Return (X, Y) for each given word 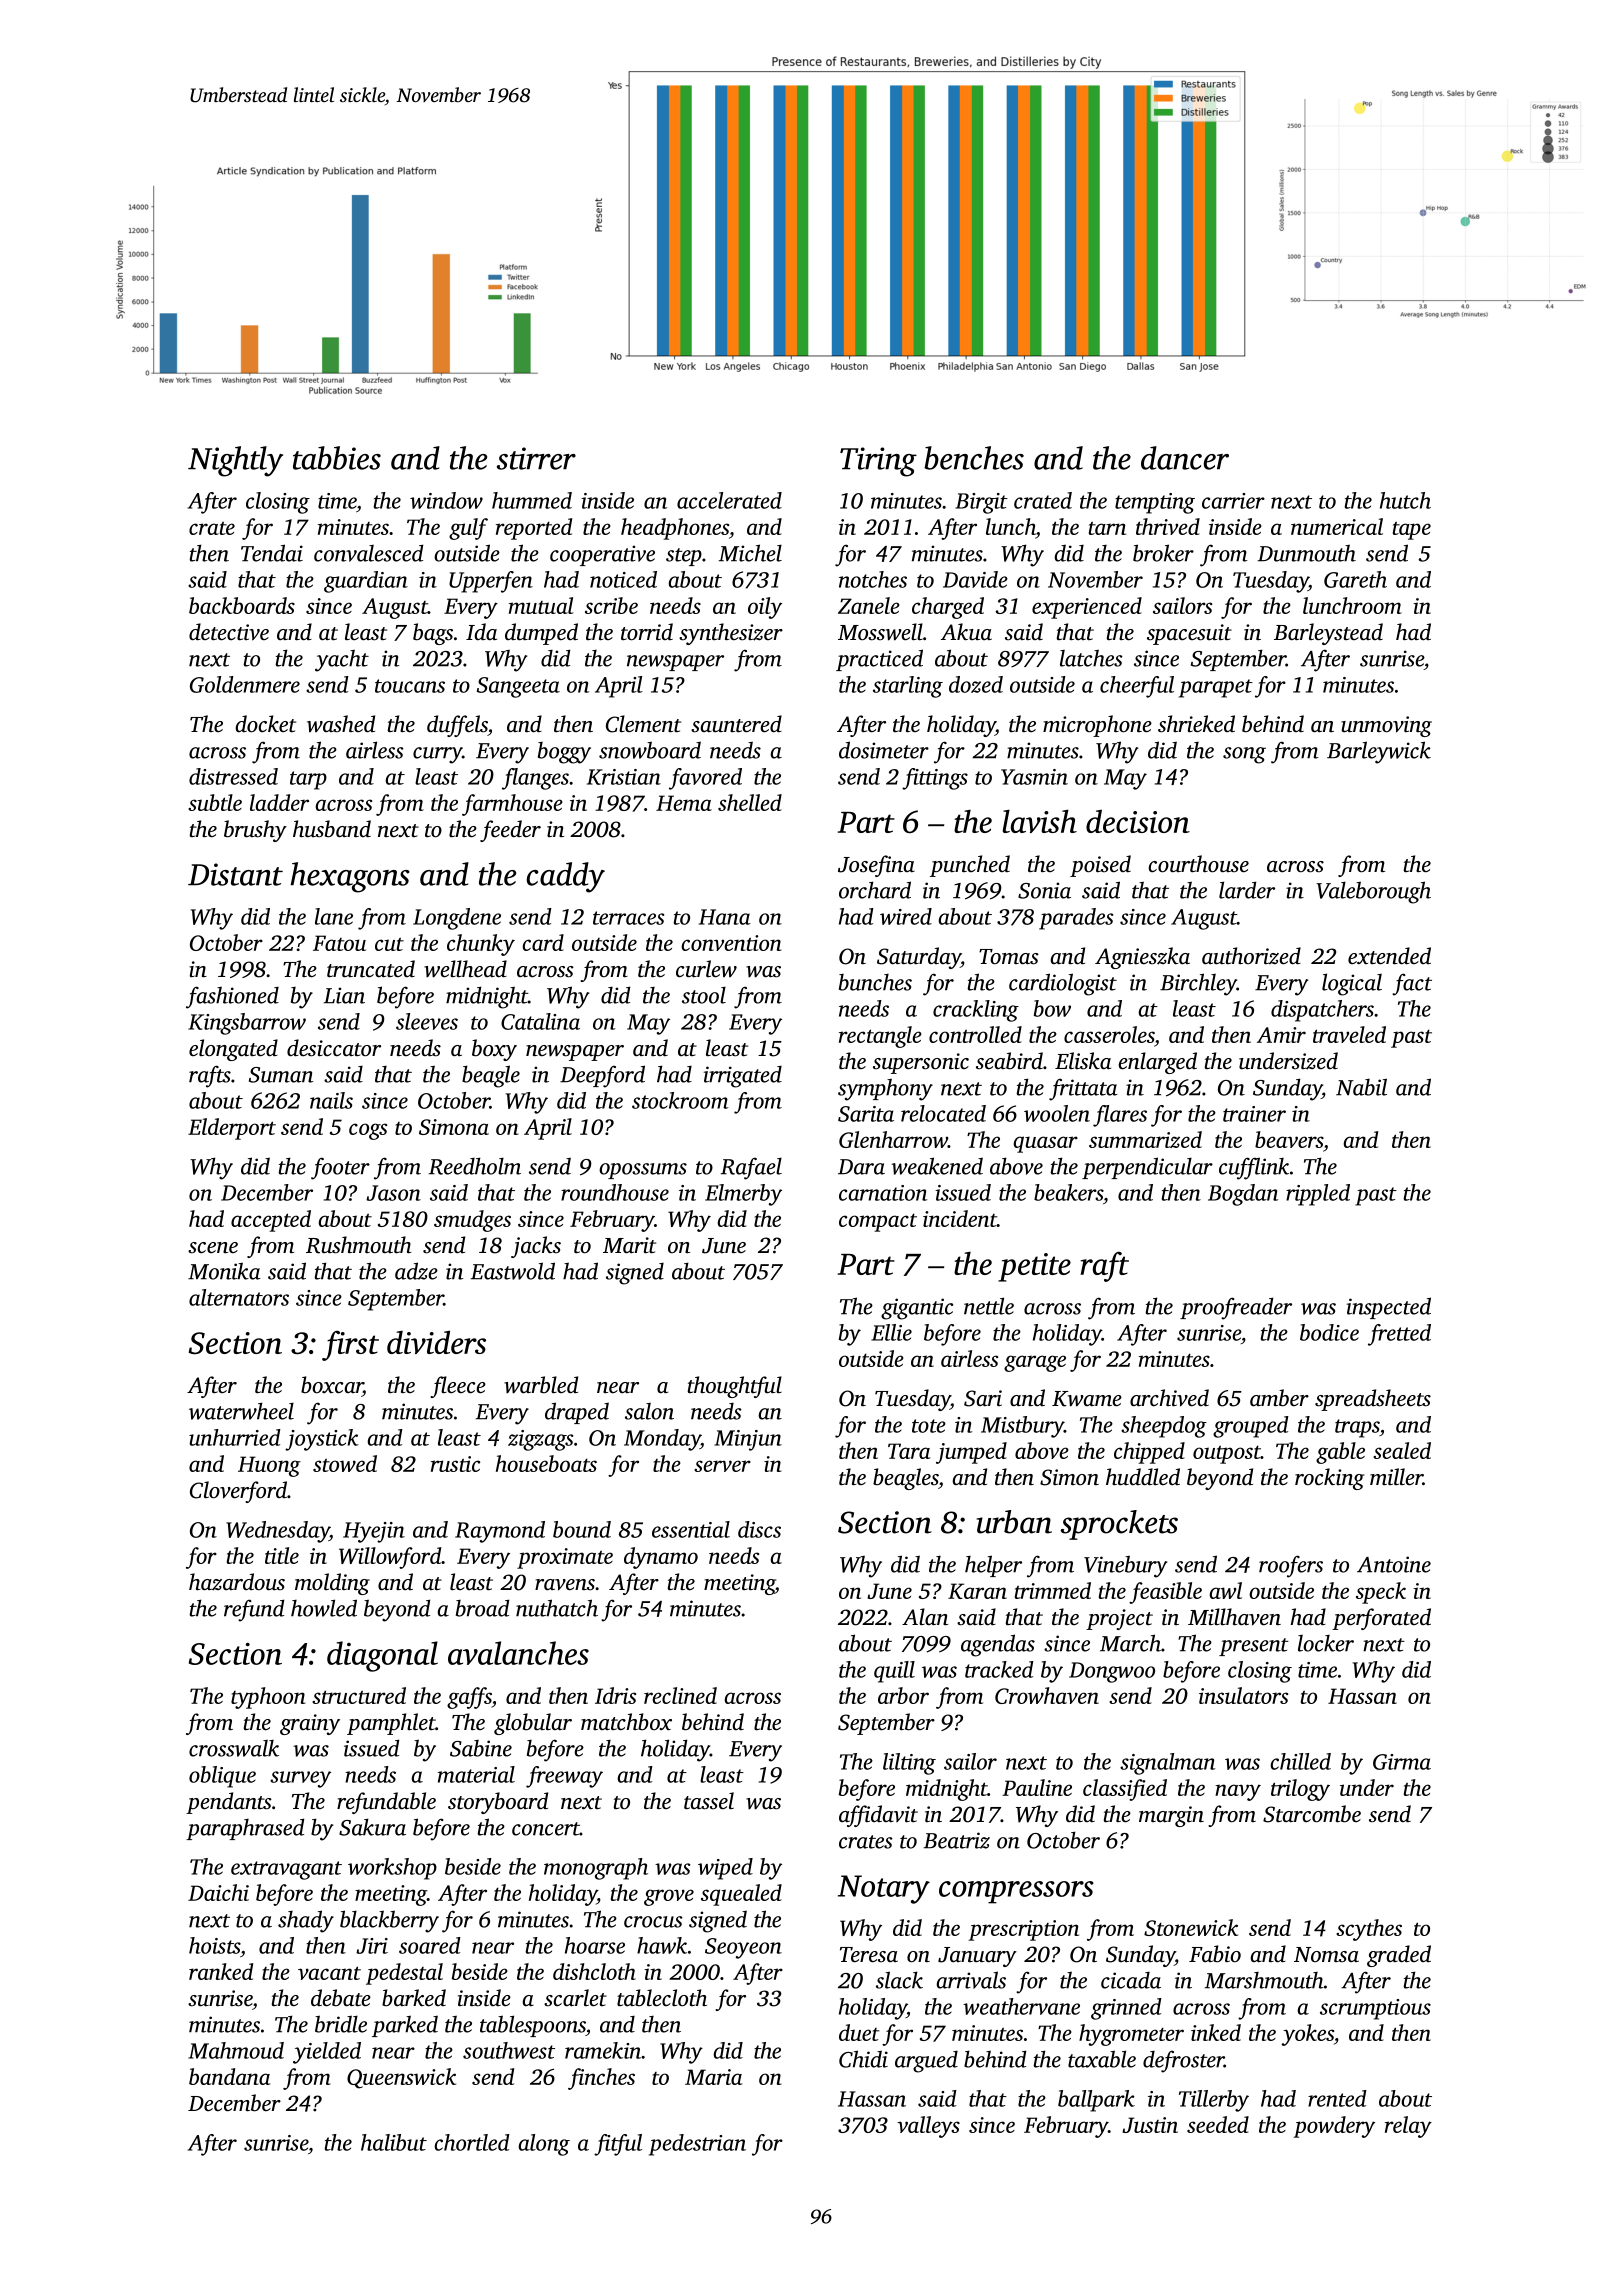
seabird (1009, 1061)
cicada (1131, 1980)
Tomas (1009, 957)
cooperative (602, 555)
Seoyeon (743, 1948)
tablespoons (533, 2026)
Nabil (1361, 1087)
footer (340, 1168)
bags (433, 634)
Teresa (869, 1955)
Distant (235, 874)
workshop (392, 1869)
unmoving (1386, 726)
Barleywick (1379, 752)
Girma (1402, 1762)
